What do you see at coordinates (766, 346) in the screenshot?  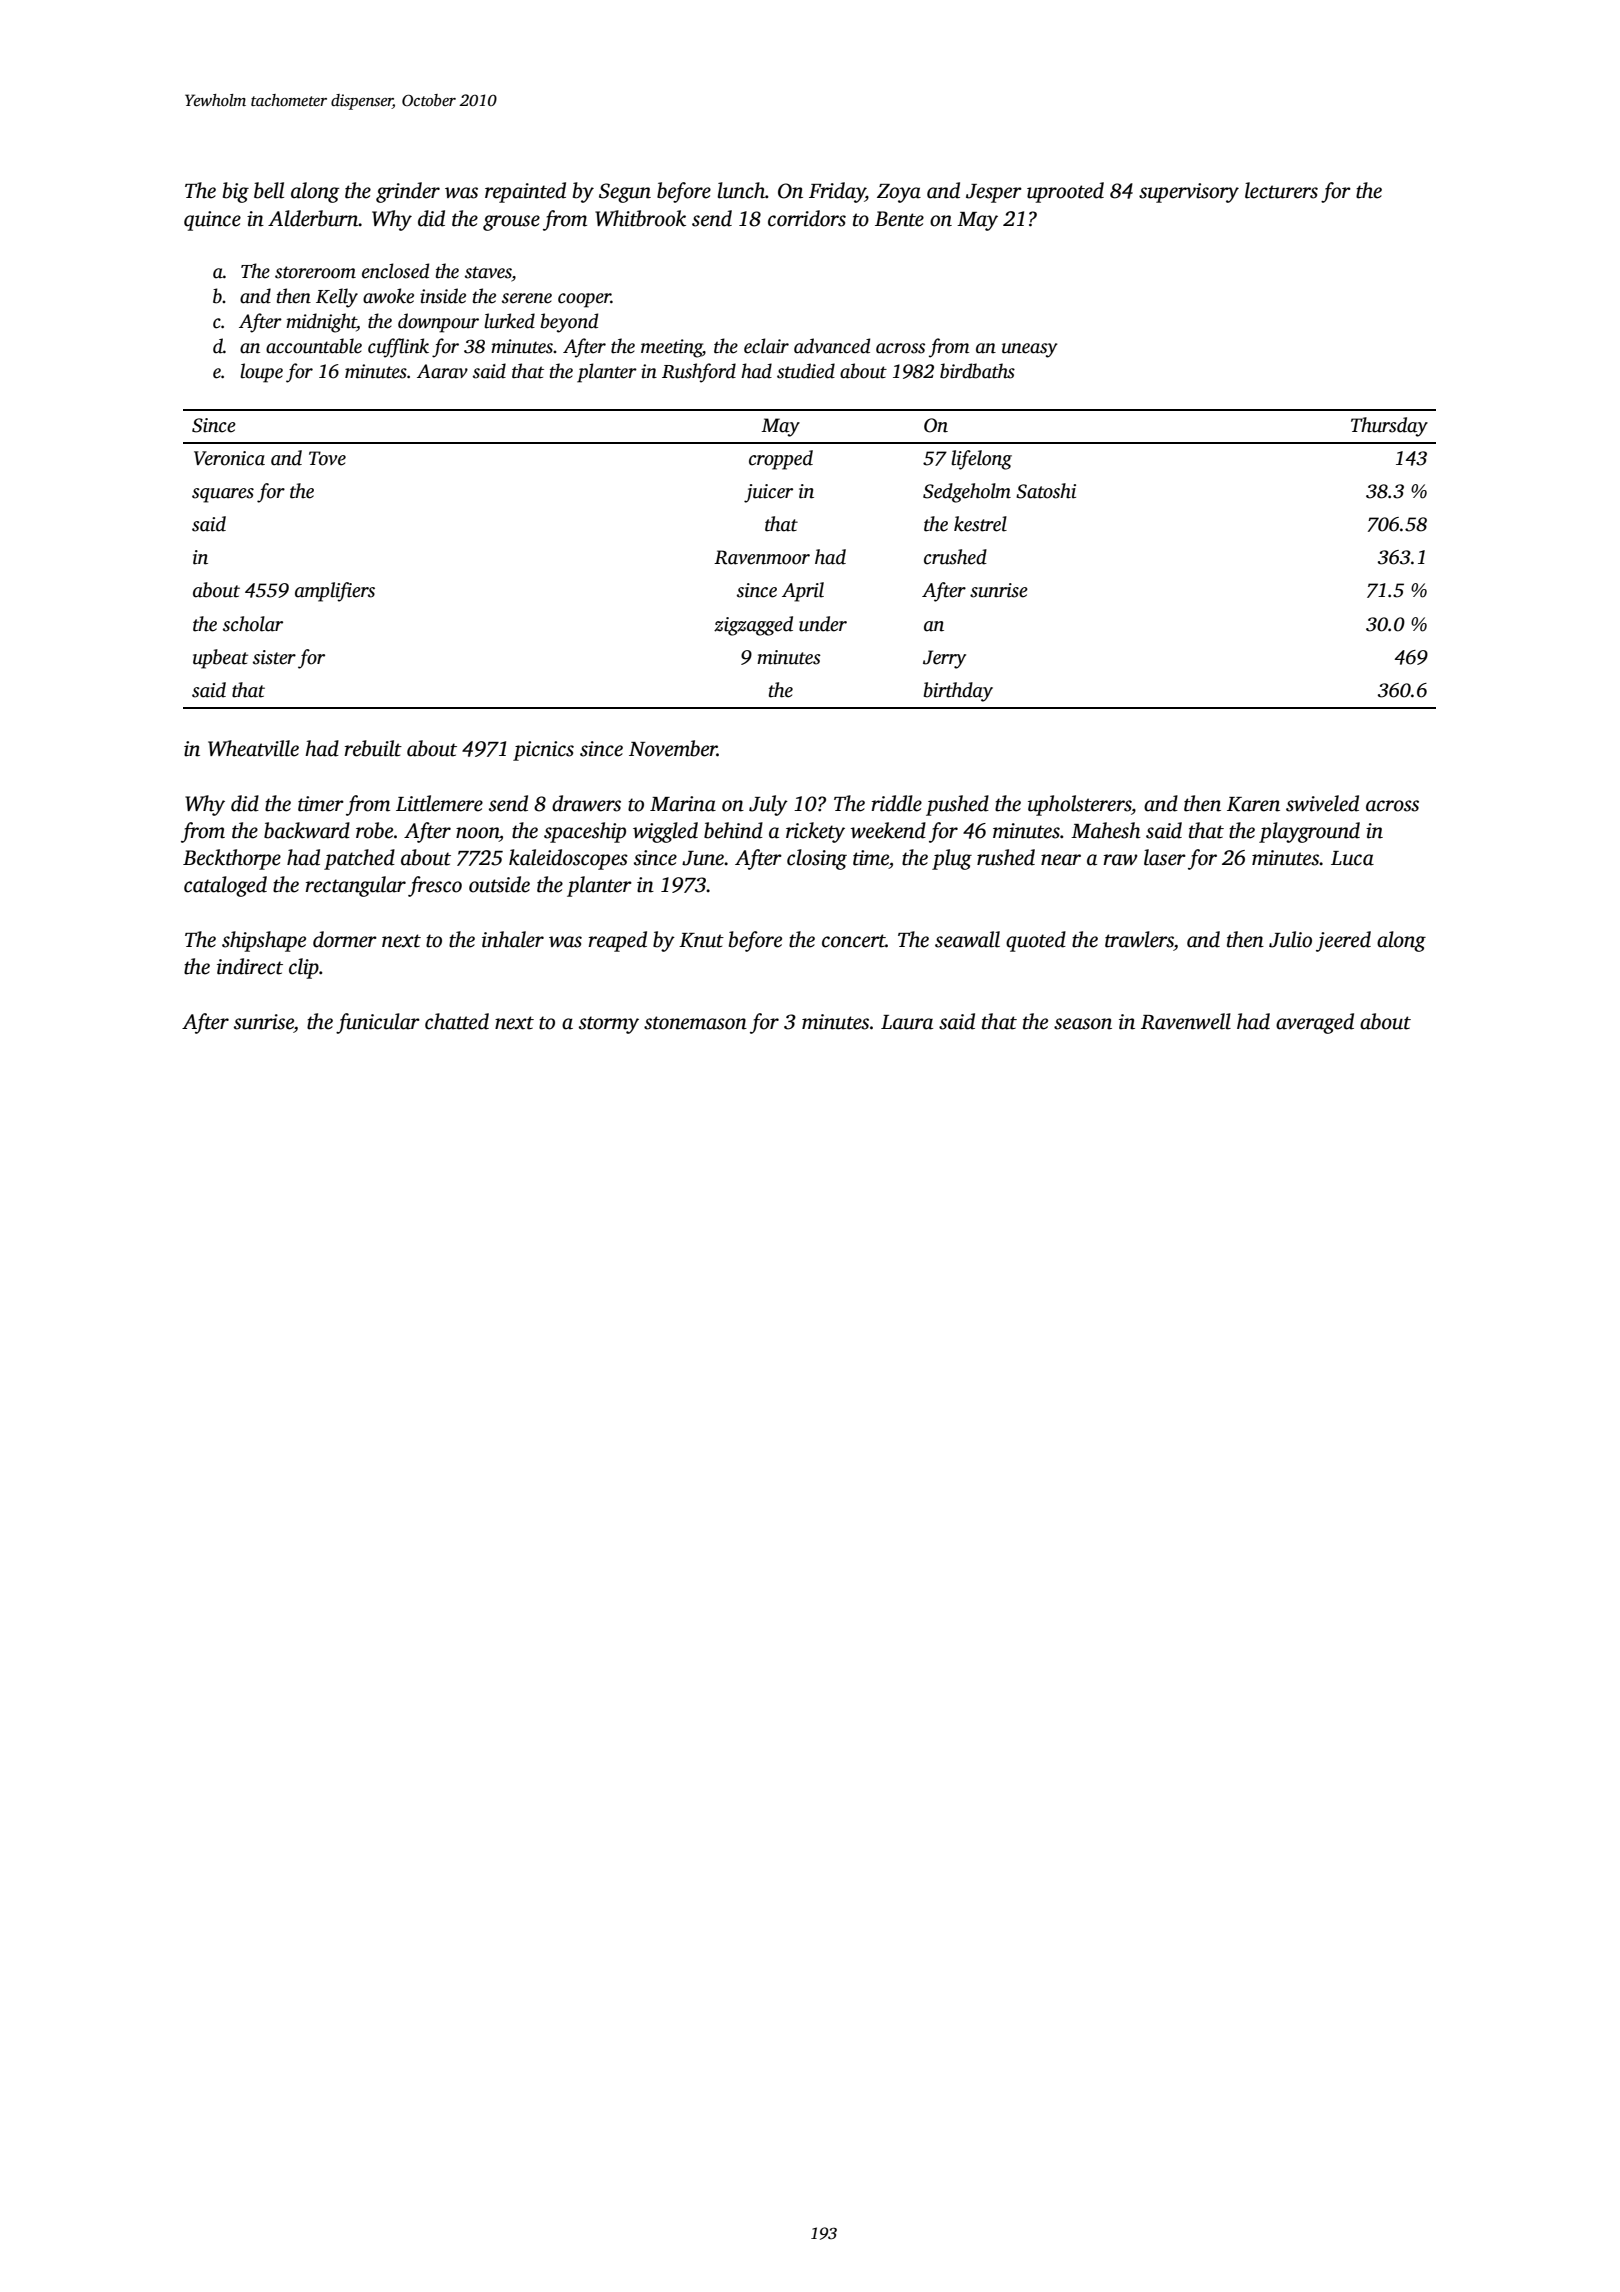 I see `eclair` at bounding box center [766, 346].
